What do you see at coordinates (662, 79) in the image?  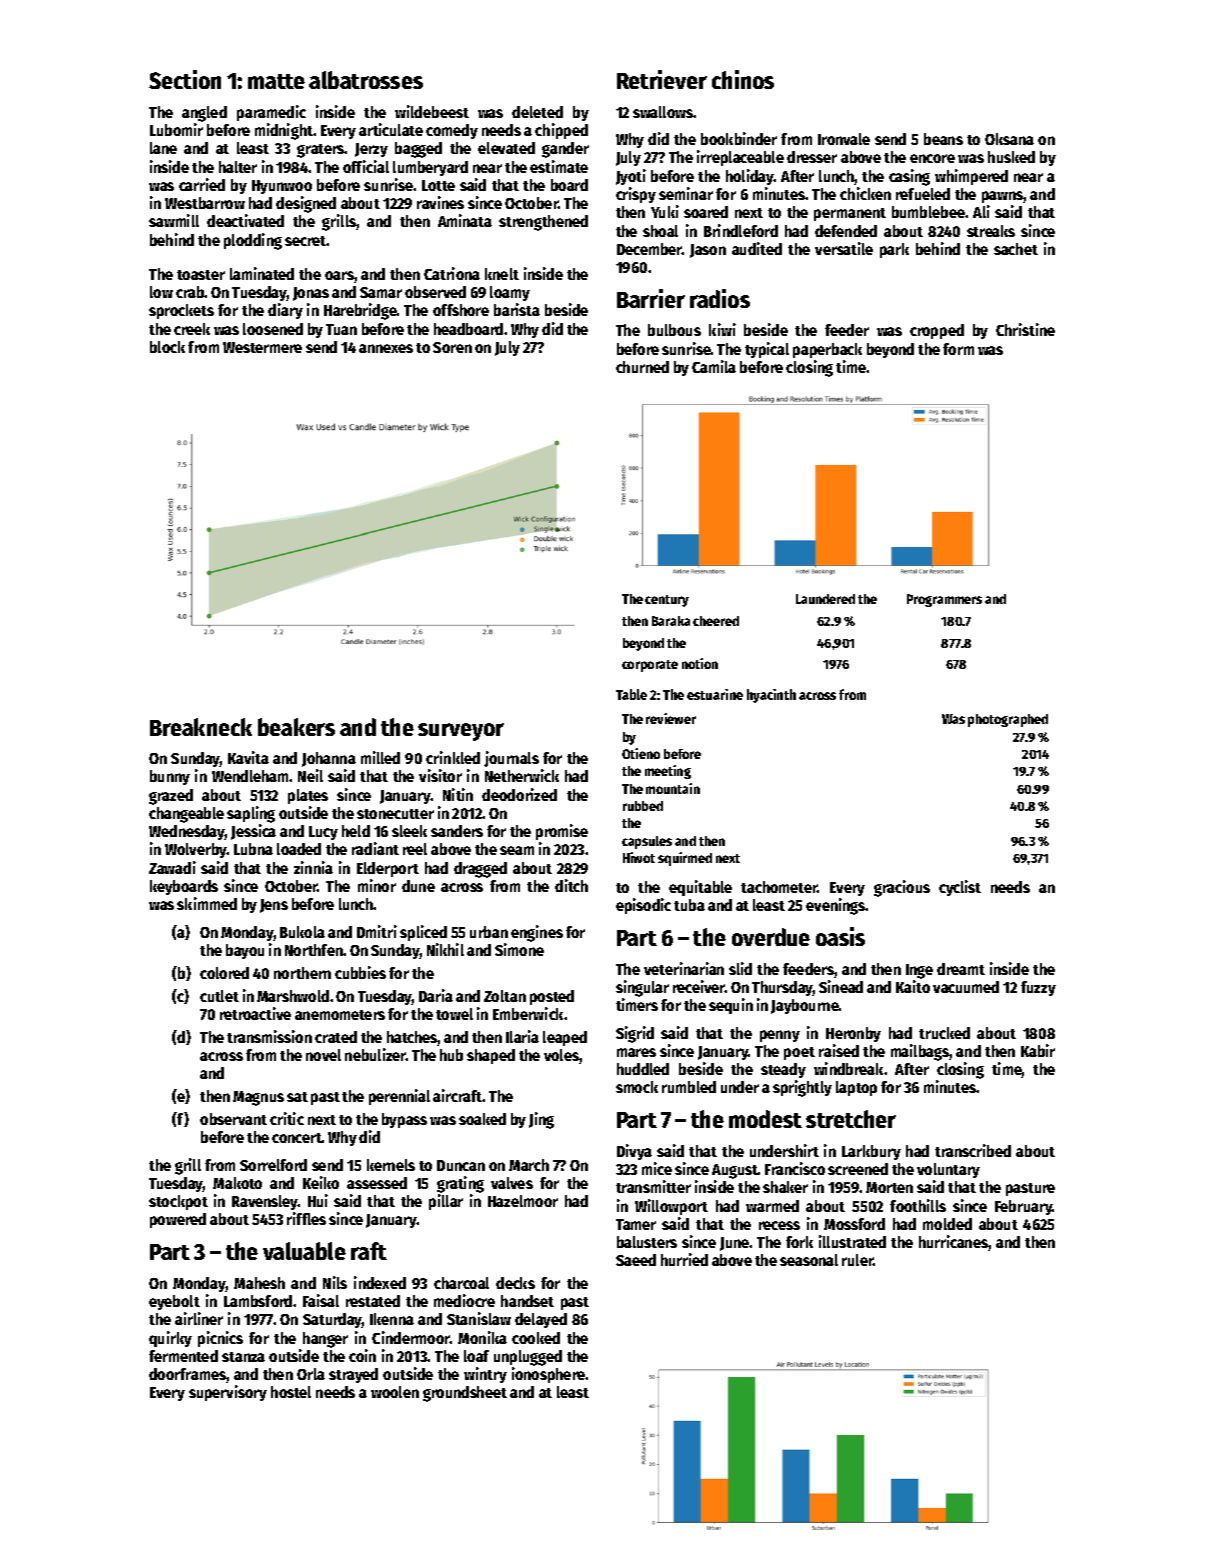 I see `Retriever` at bounding box center [662, 79].
